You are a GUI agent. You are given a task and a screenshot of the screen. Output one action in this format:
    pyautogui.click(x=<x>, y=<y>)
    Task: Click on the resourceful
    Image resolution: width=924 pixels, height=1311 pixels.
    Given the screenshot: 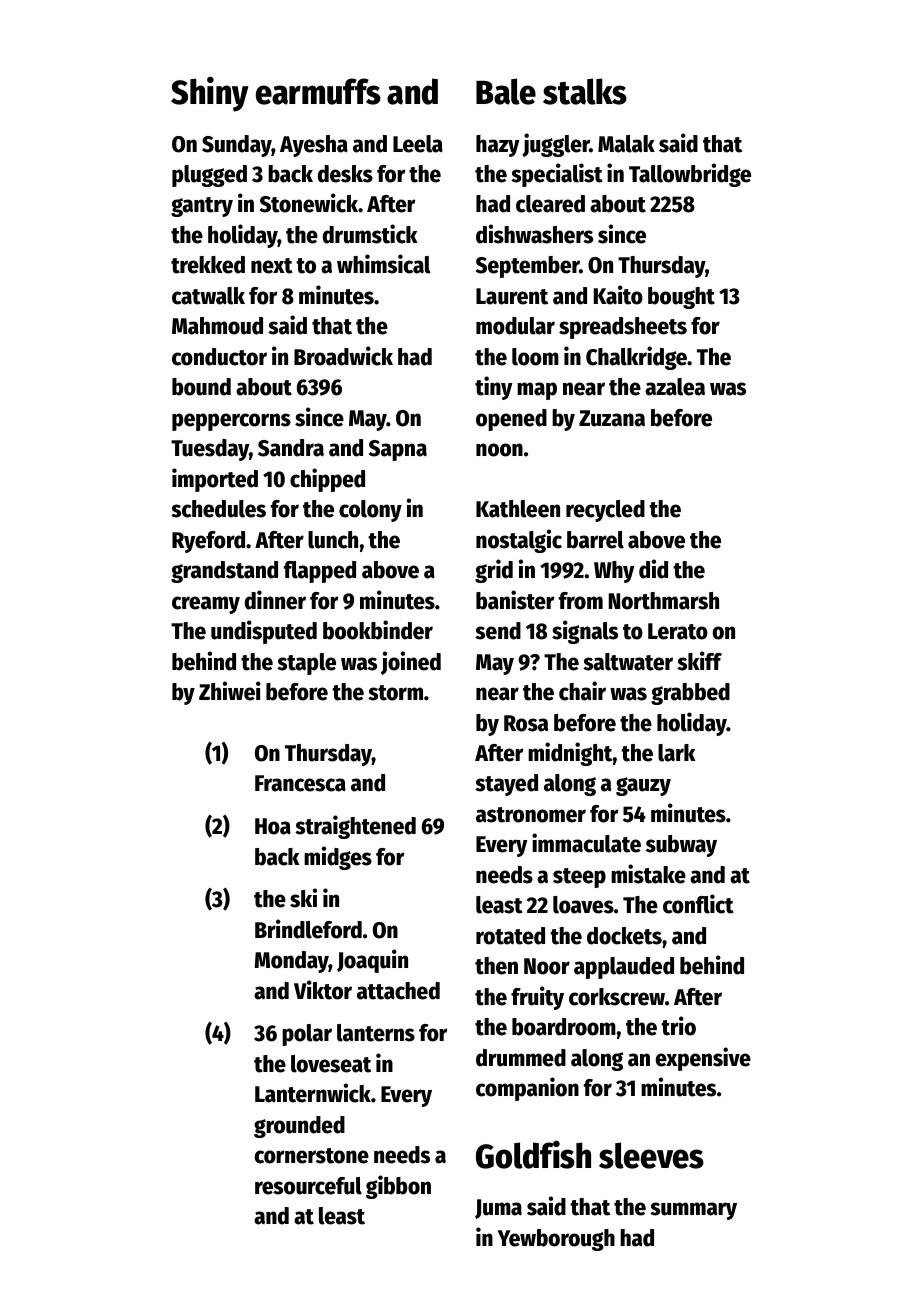 What is the action you would take?
    pyautogui.click(x=308, y=1186)
